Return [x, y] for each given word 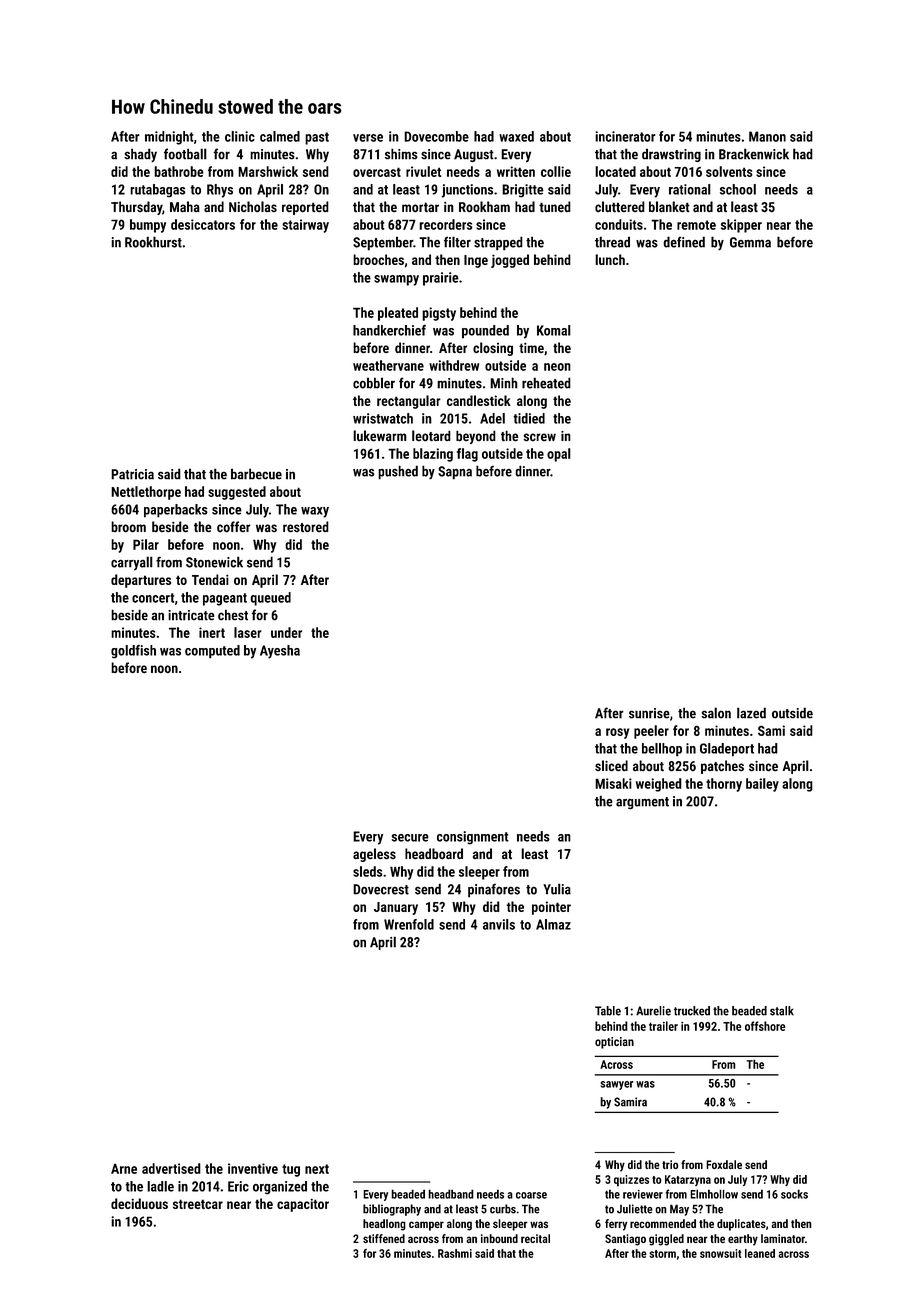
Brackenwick [754, 154]
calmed [280, 136]
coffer [234, 526]
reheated [546, 383]
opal [559, 455]
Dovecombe [436, 136]
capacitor [303, 1205]
